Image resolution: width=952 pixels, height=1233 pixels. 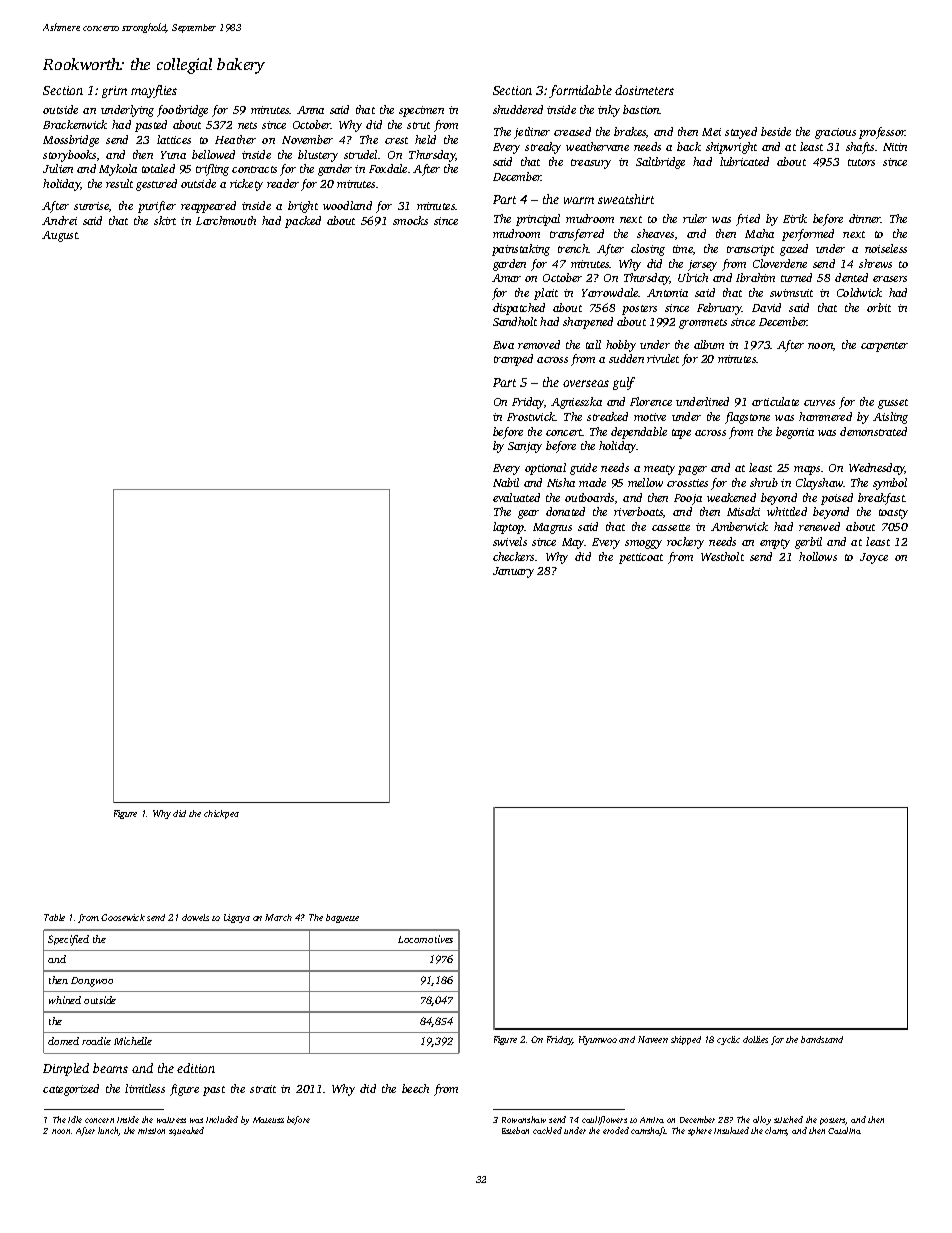 I want to click on laptop, so click(x=508, y=528).
